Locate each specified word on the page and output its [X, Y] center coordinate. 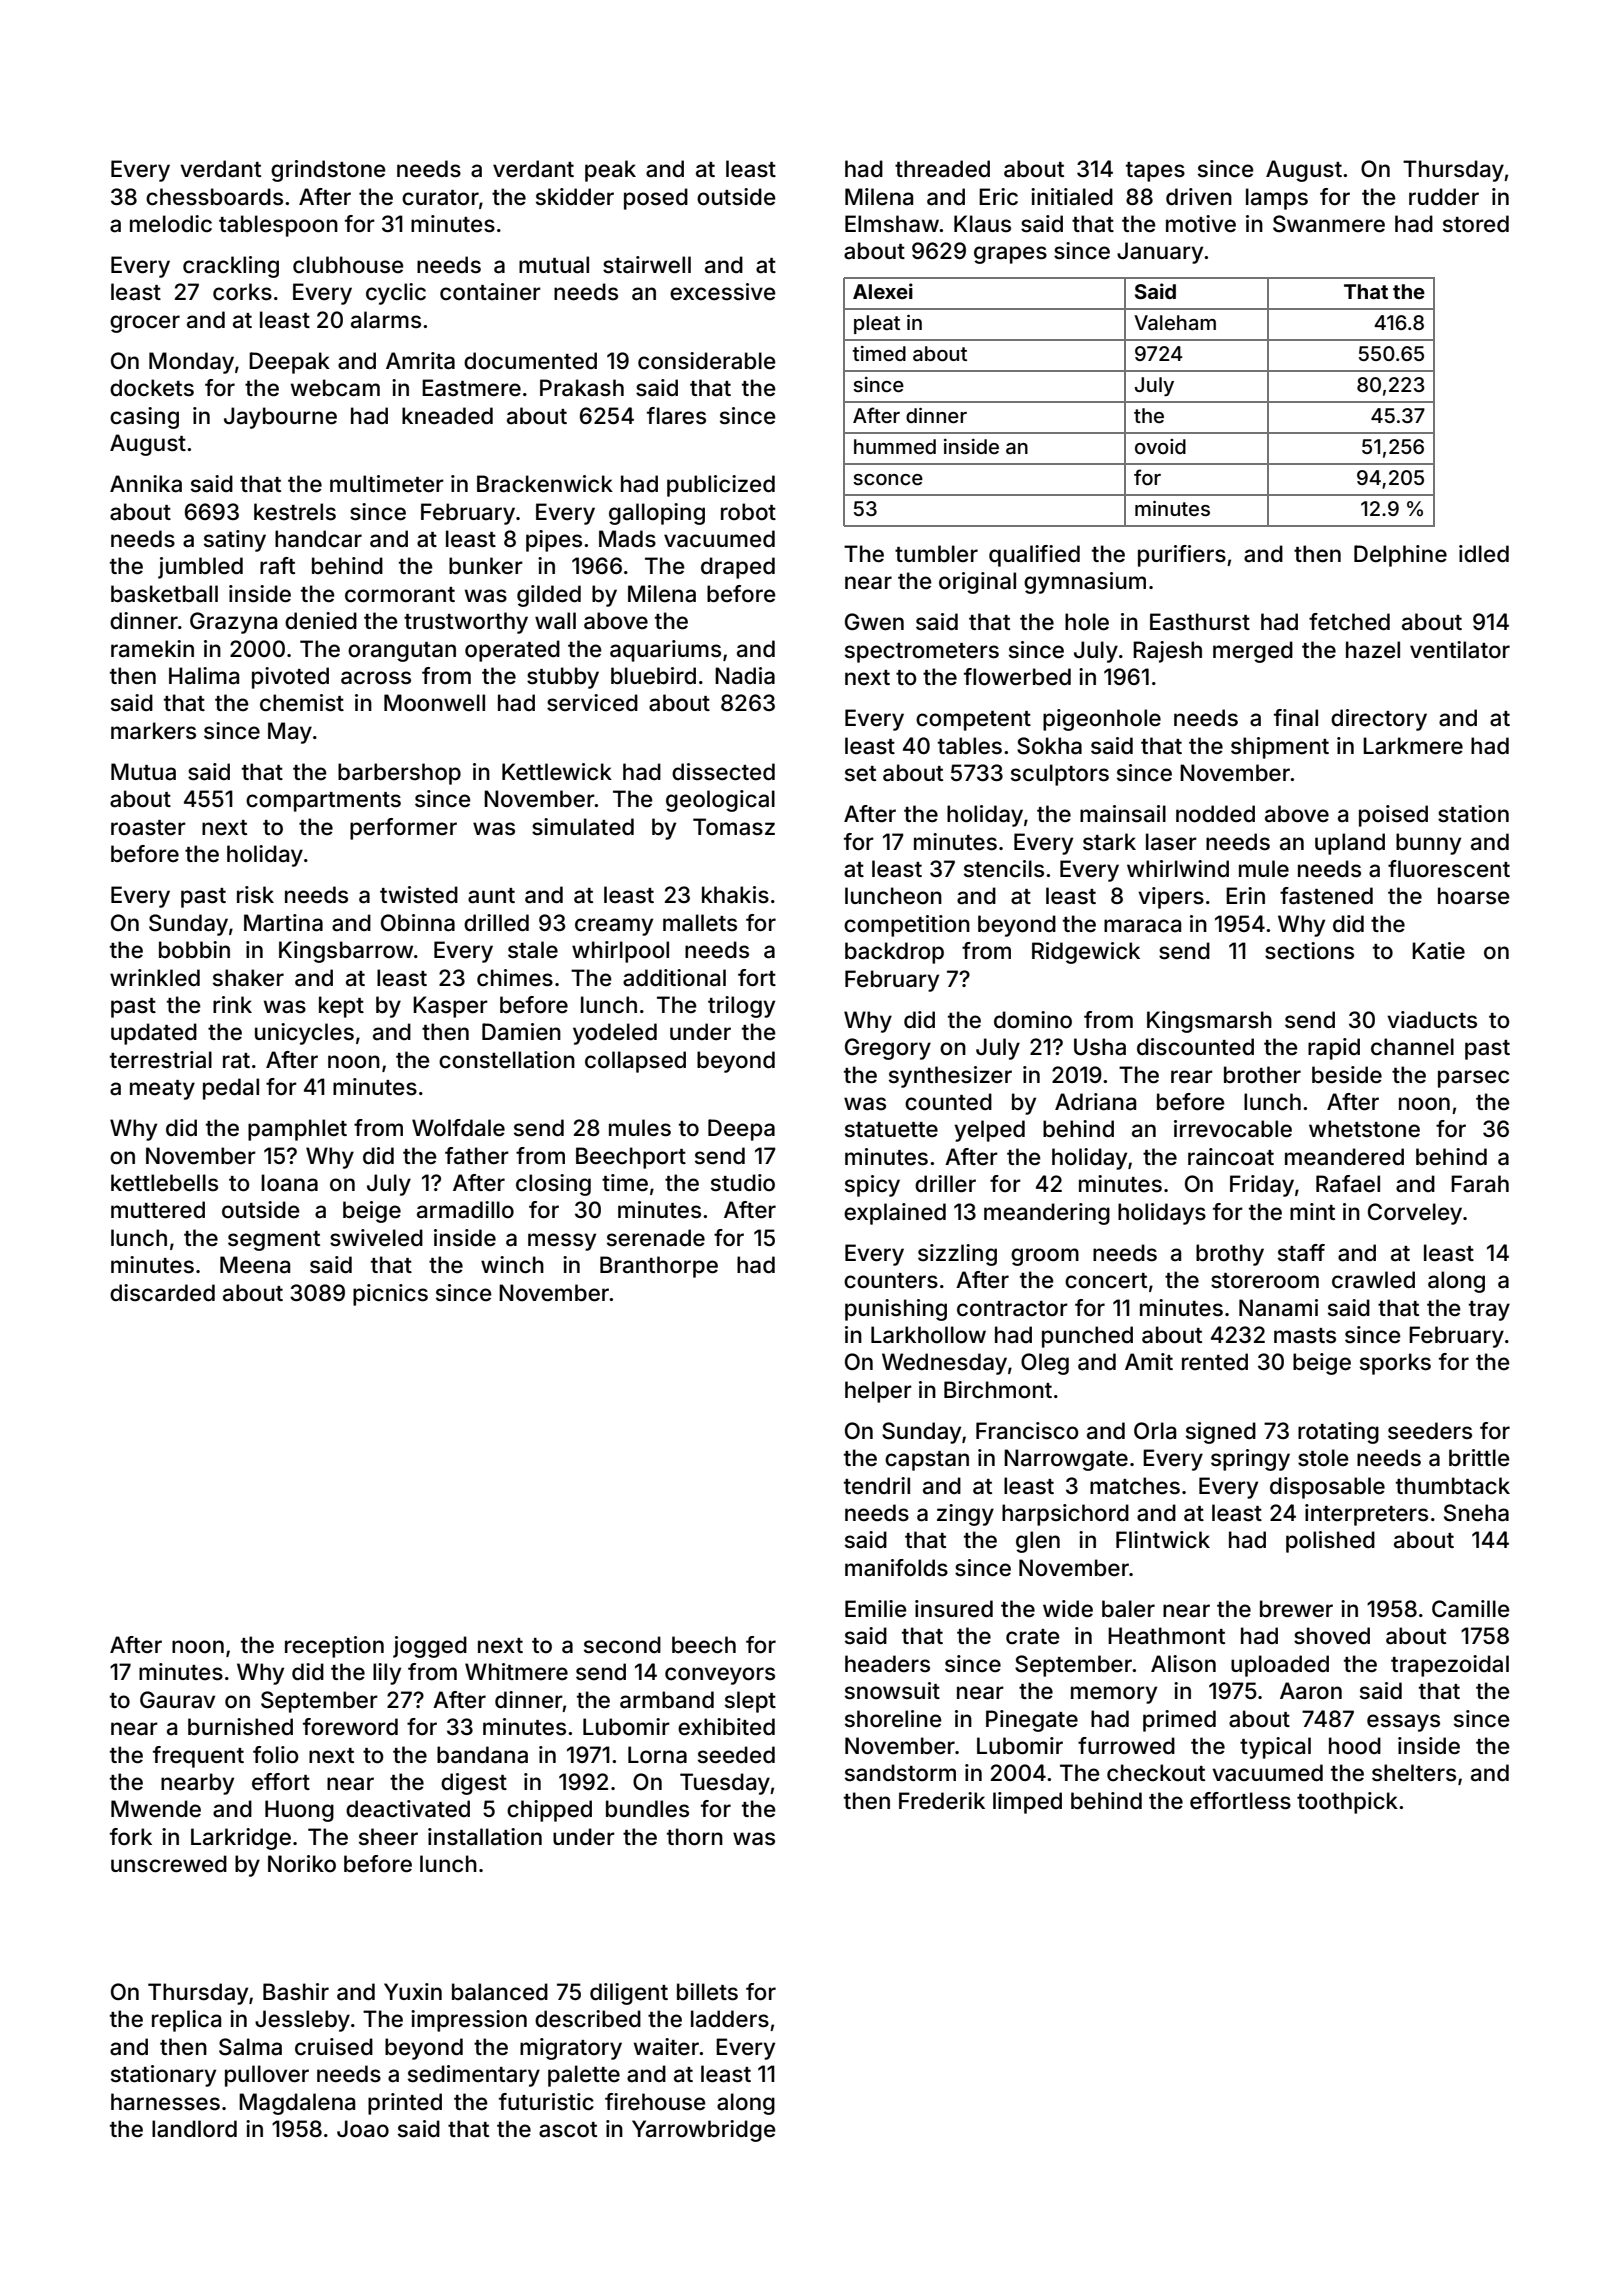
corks [242, 292]
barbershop [399, 774]
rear [1192, 1077]
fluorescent [1449, 869]
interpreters [1366, 1515]
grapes [1010, 255]
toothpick [1347, 1803]
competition [907, 926]
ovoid [1160, 446]
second [622, 1645]
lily [387, 1674]
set [860, 774]
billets [707, 1992]
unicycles [304, 1034]
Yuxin [413, 1991]
